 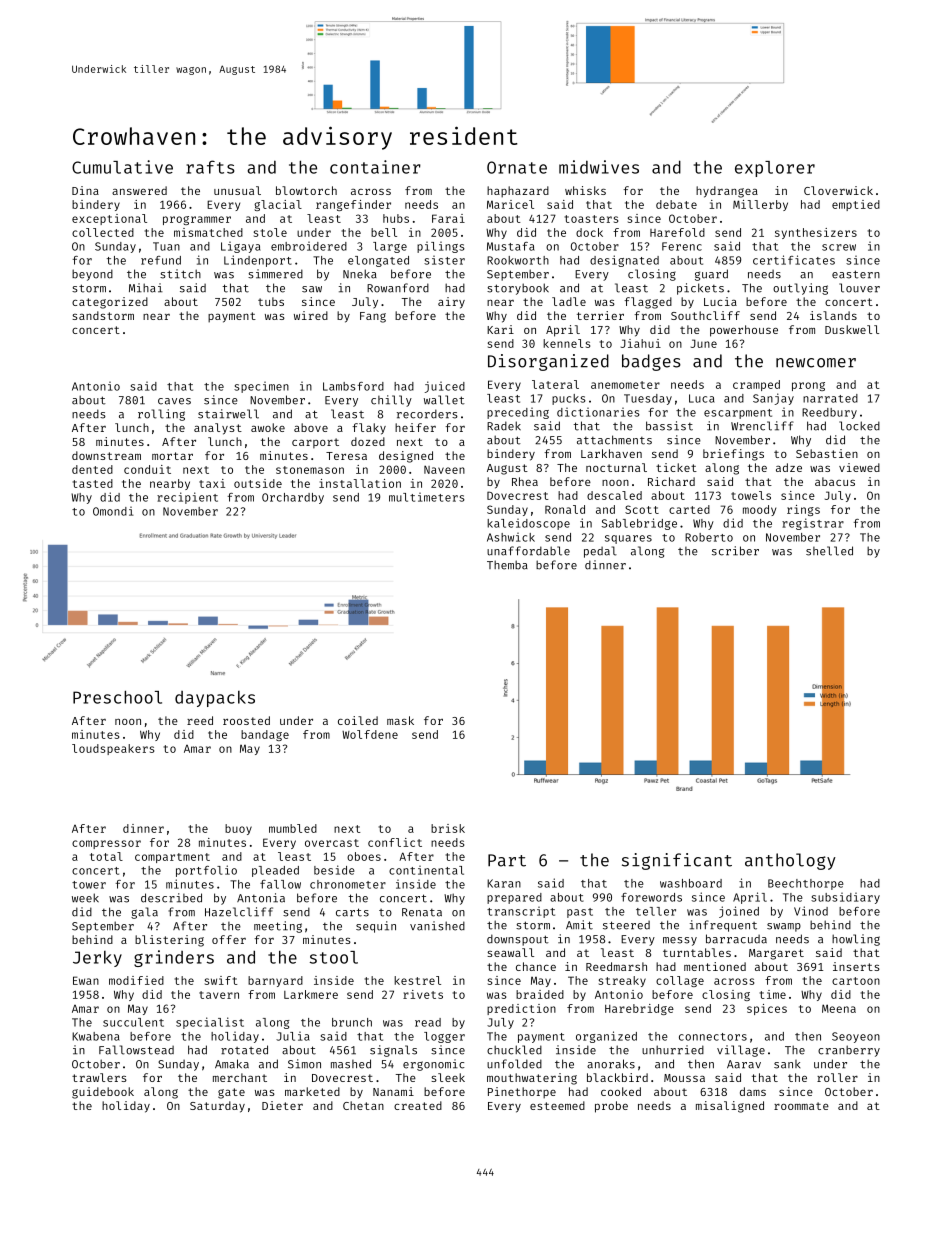 I want to click on rafts, so click(x=210, y=167).
